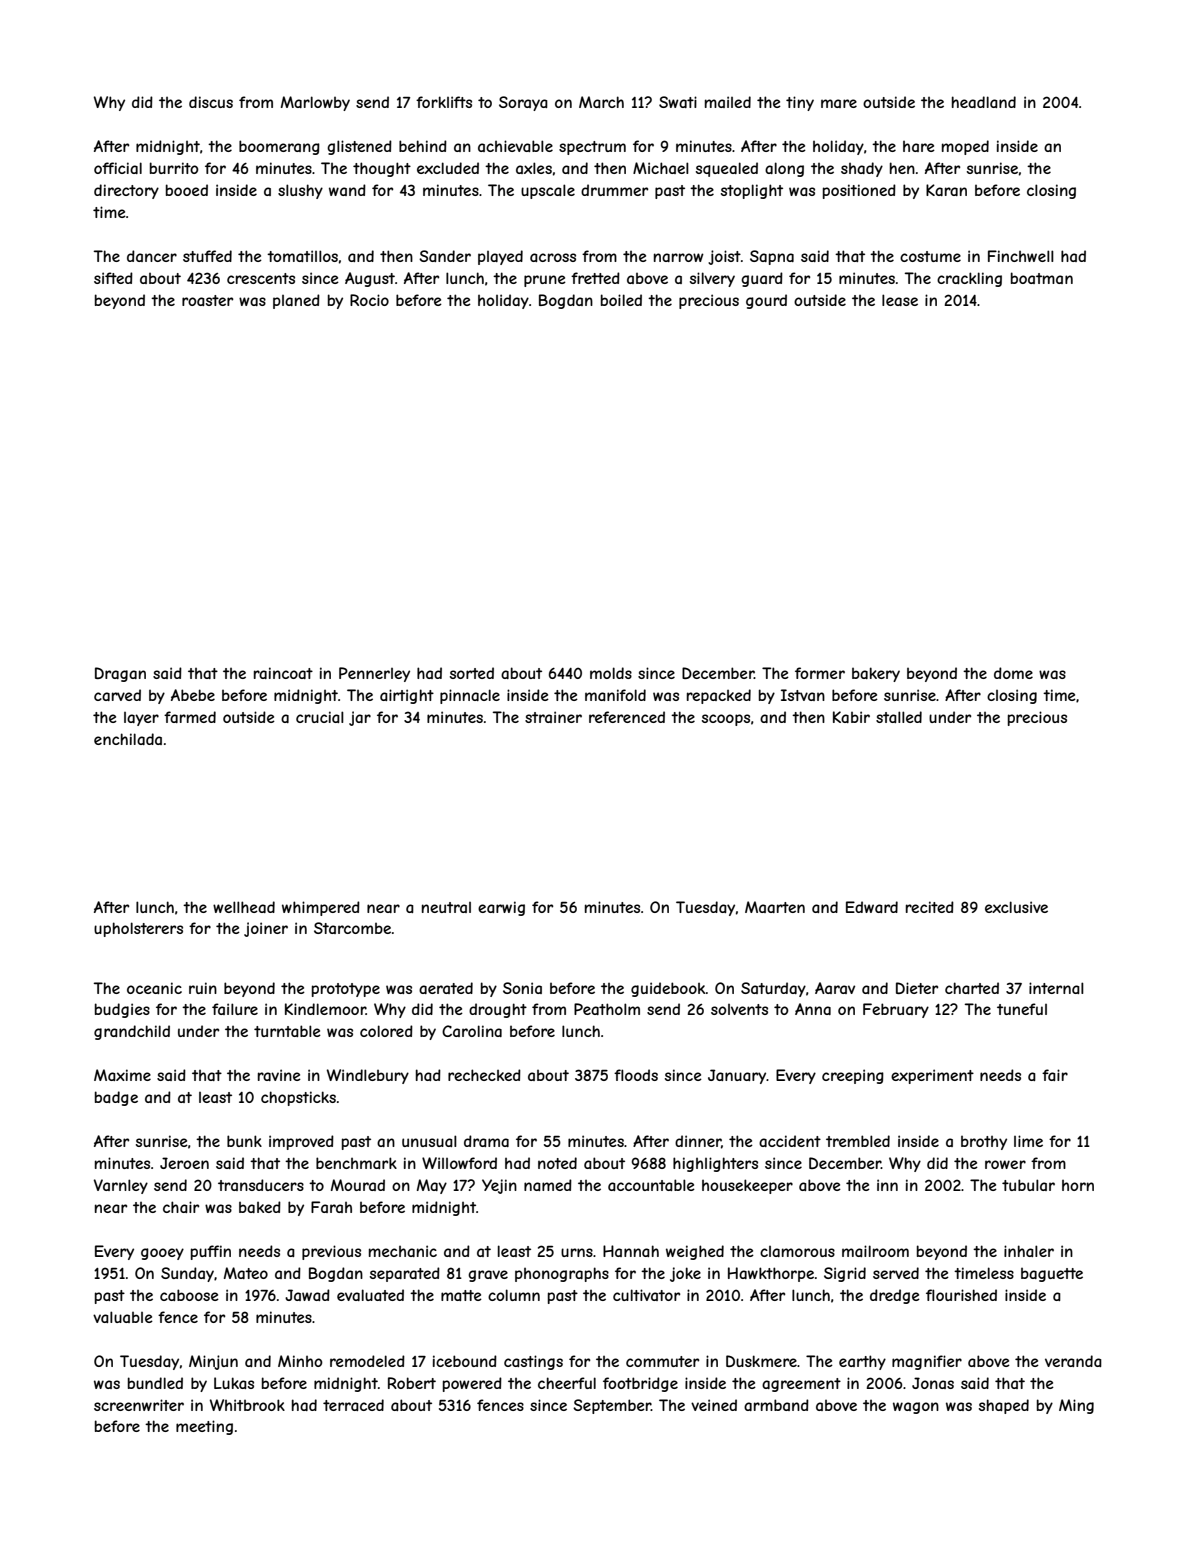 The image size is (1199, 1552). Describe the element at coordinates (726, 720) in the page. I see `scoops` at that location.
